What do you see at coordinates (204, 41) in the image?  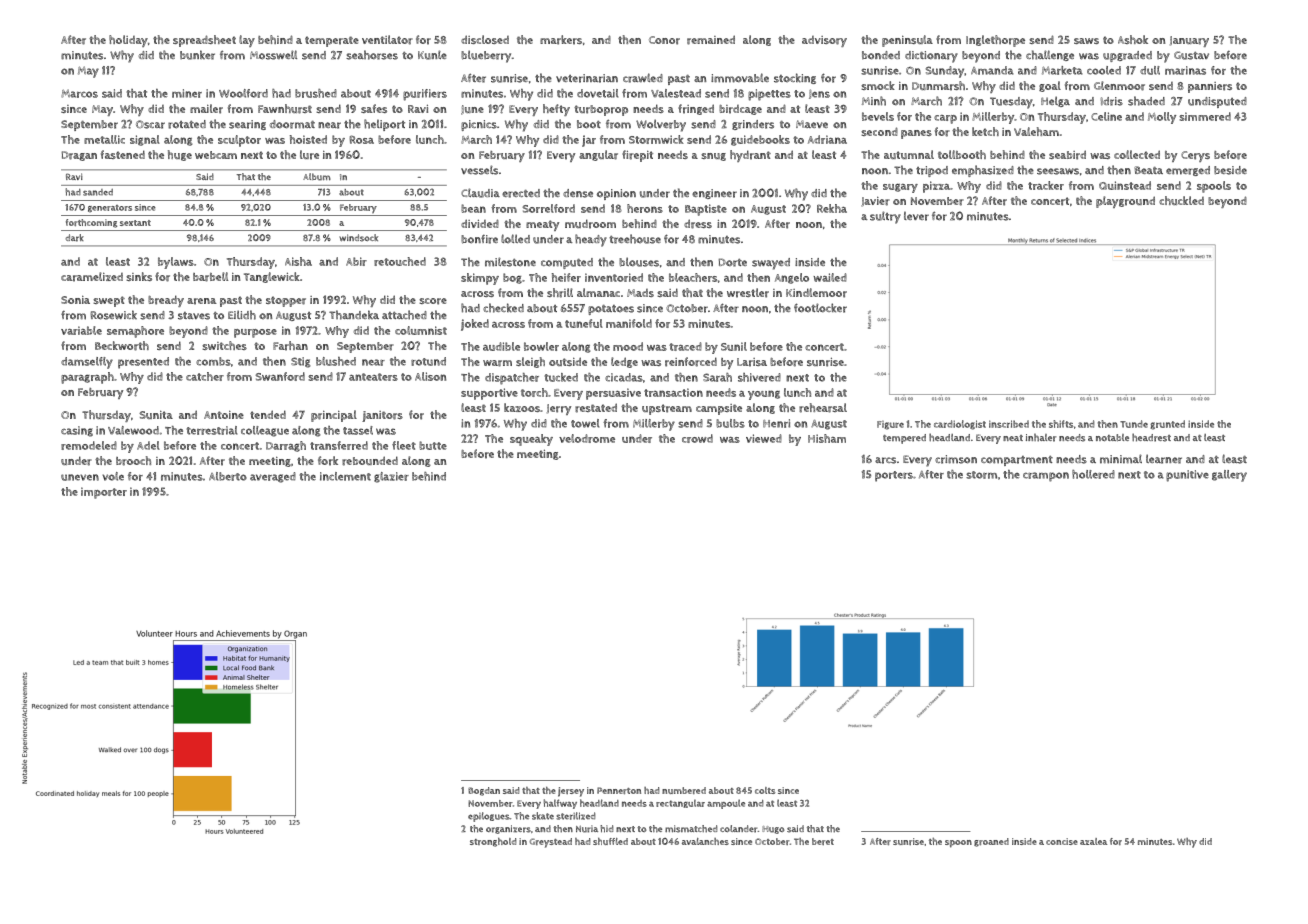 I see `spreadsheet` at bounding box center [204, 41].
